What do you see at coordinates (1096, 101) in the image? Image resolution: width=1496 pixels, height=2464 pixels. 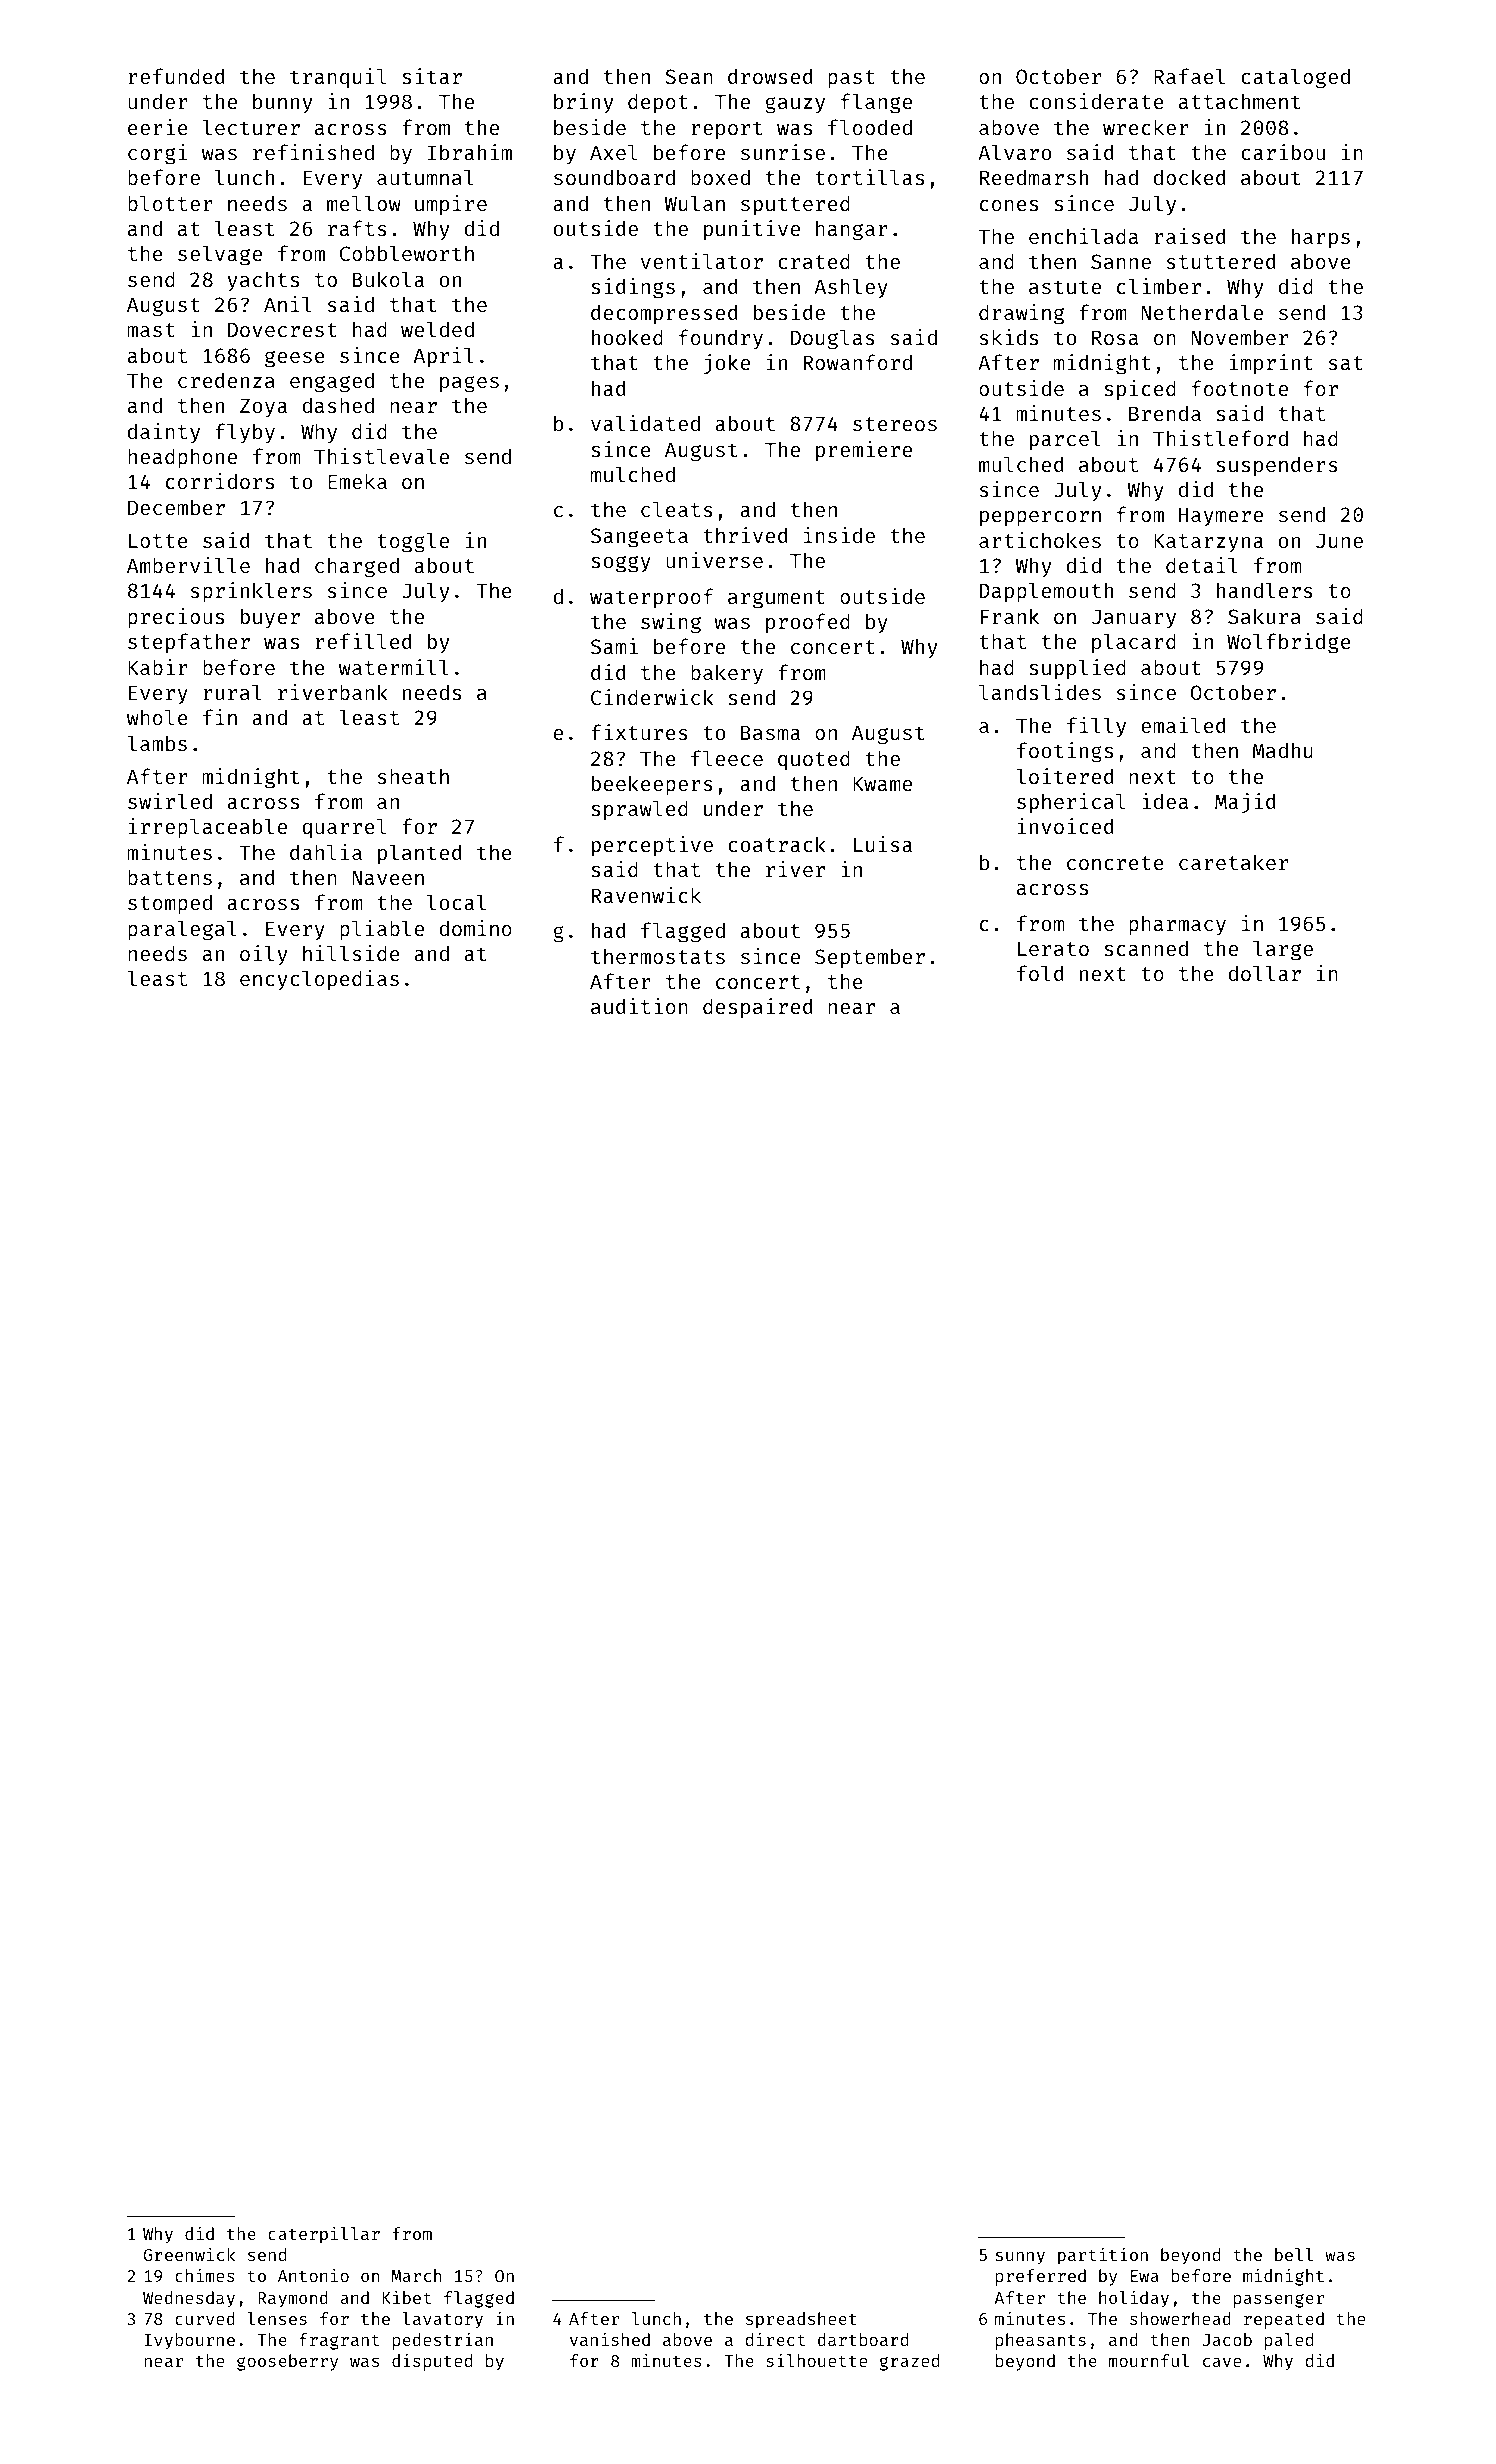 I see `considerate` at bounding box center [1096, 101].
